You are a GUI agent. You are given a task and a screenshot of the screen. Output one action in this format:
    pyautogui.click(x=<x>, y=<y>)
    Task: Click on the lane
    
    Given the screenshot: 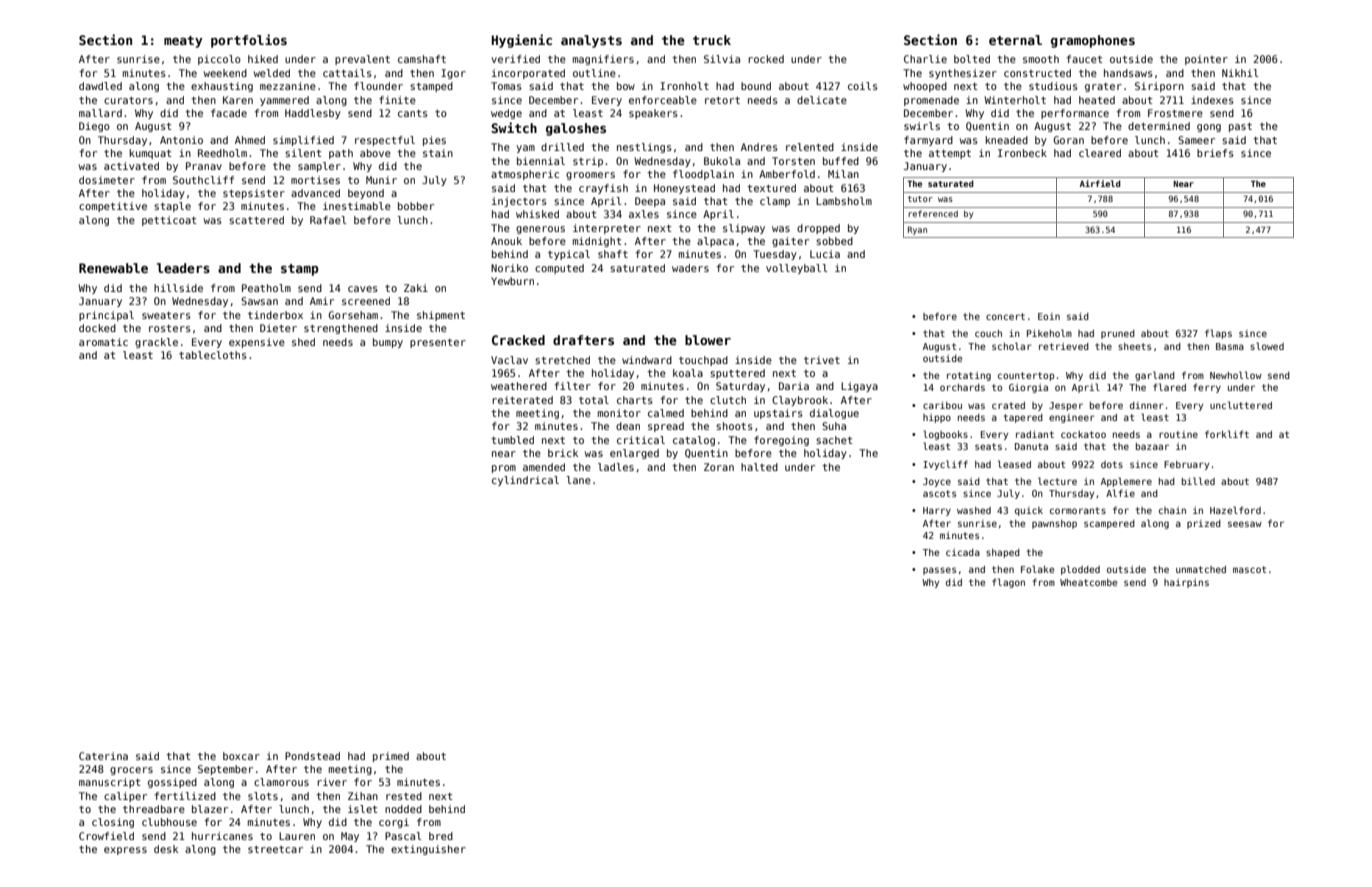 What is the action you would take?
    pyautogui.click(x=579, y=480)
